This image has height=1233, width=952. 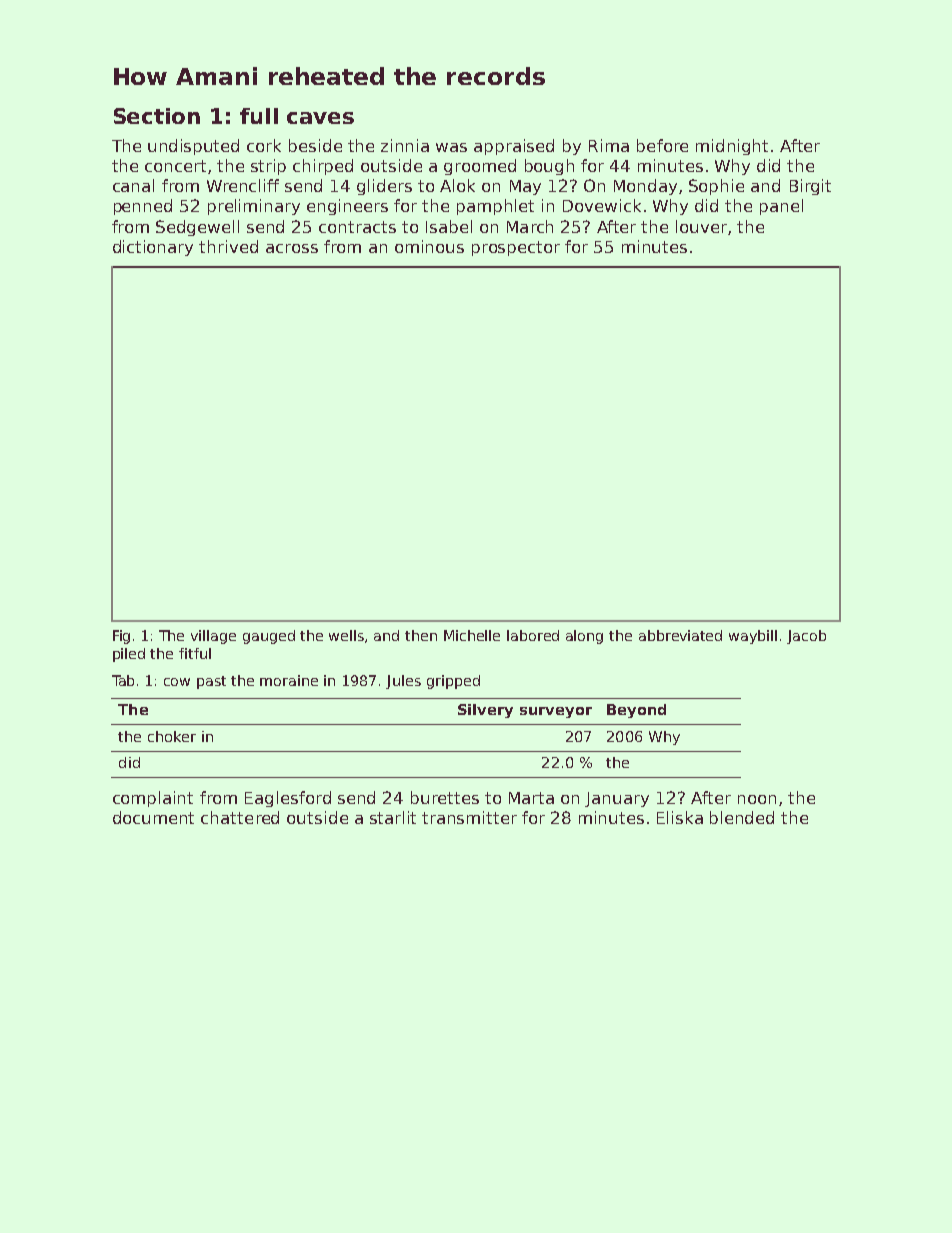 I want to click on abbreviated, so click(x=680, y=635).
